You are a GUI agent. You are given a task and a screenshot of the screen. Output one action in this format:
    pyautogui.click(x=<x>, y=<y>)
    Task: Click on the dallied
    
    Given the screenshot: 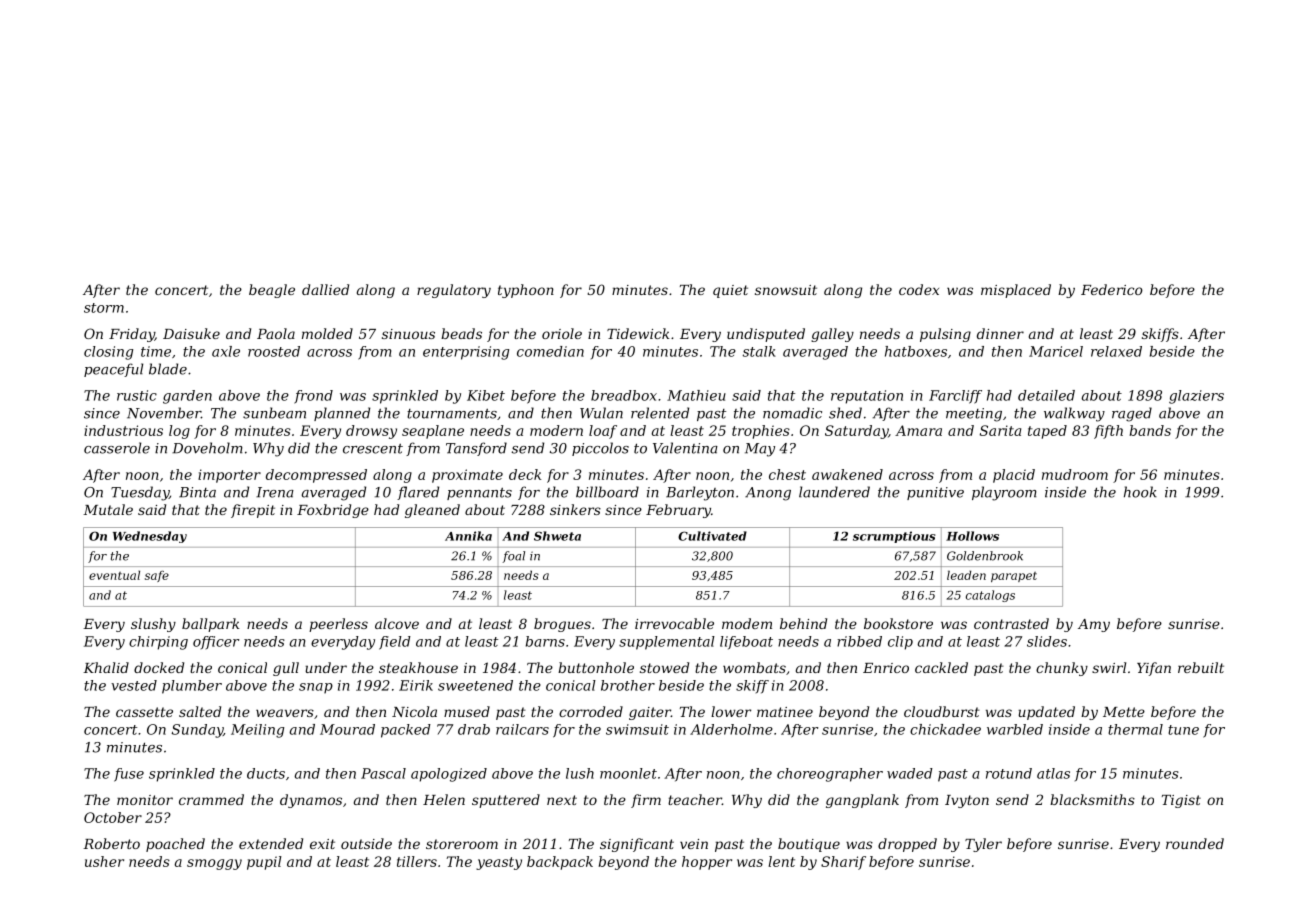 What is the action you would take?
    pyautogui.click(x=325, y=289)
